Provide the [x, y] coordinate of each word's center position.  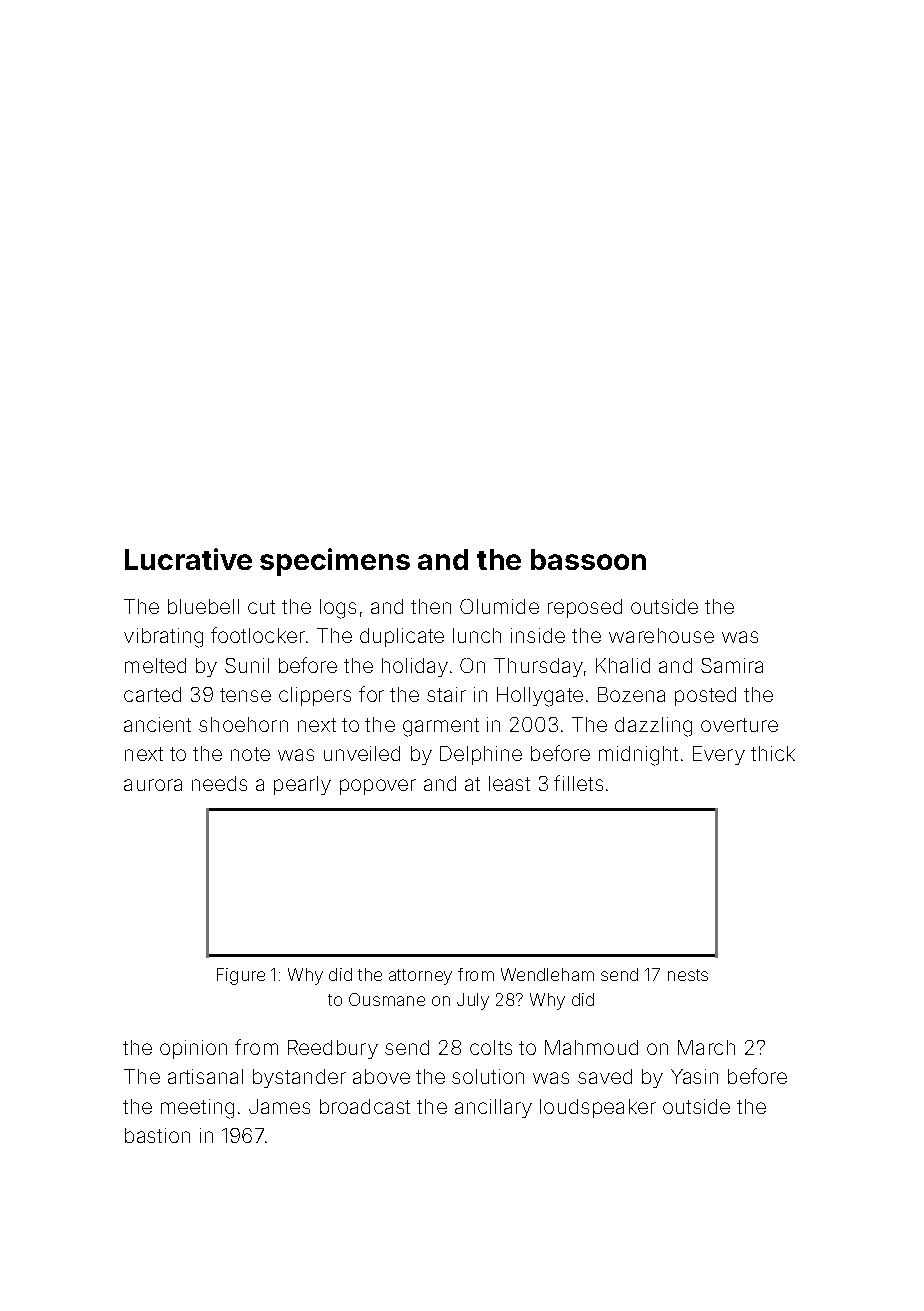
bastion [157, 1135]
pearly [302, 785]
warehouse [661, 635]
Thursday [538, 667]
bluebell [203, 606]
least [509, 783]
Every [719, 755]
